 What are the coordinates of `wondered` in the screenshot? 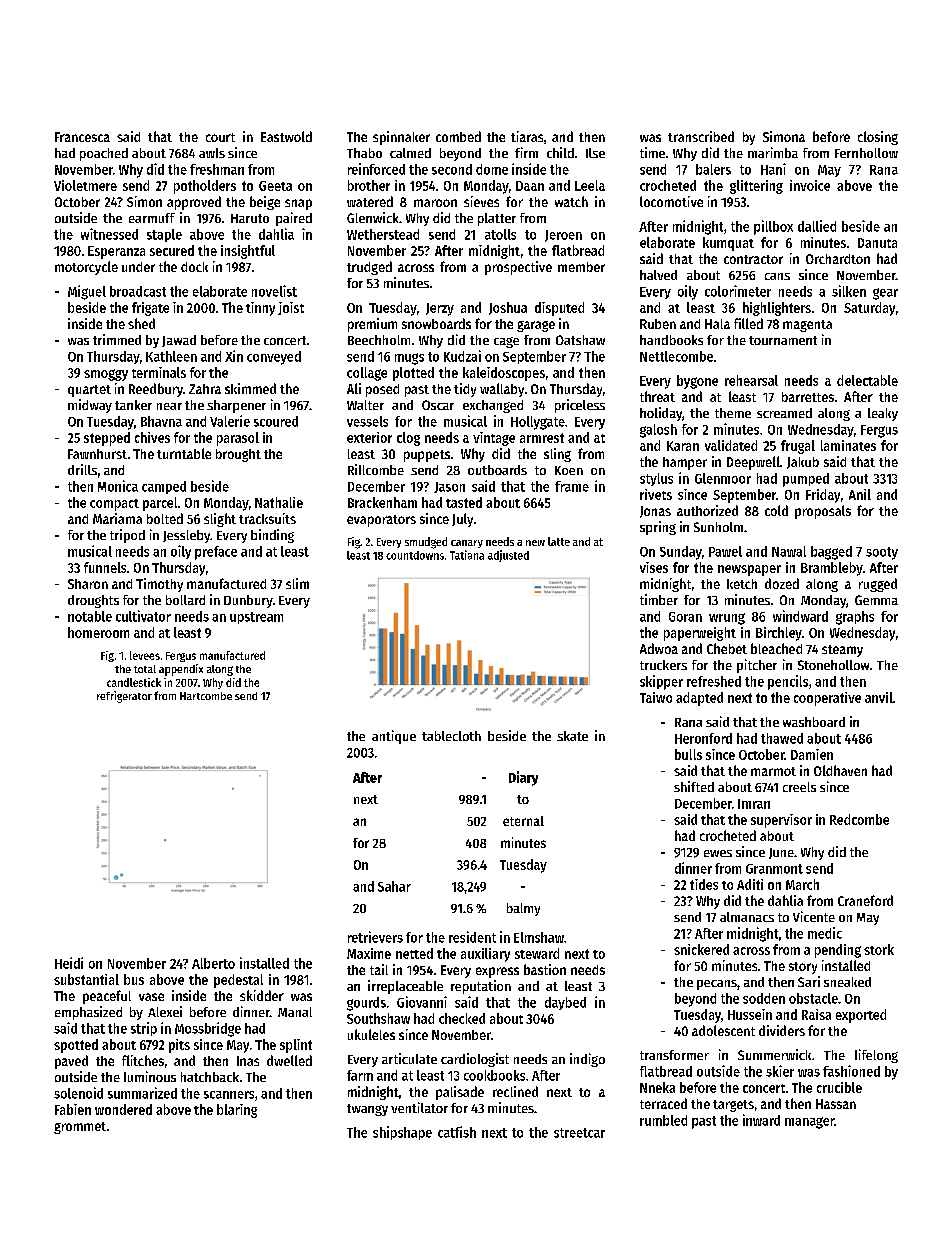 It's located at (123, 1109).
